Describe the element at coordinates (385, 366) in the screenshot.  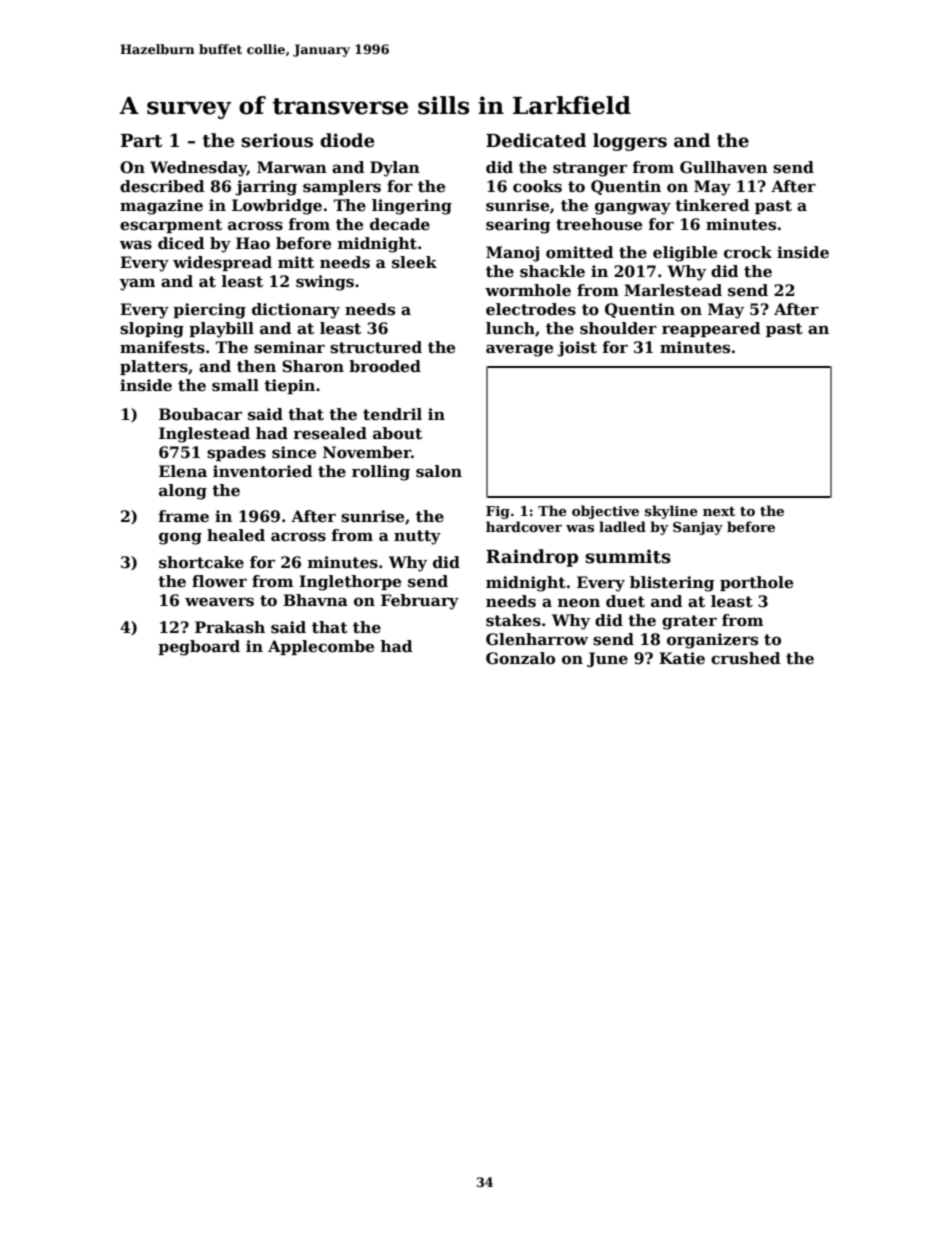
I see `brooded` at that location.
